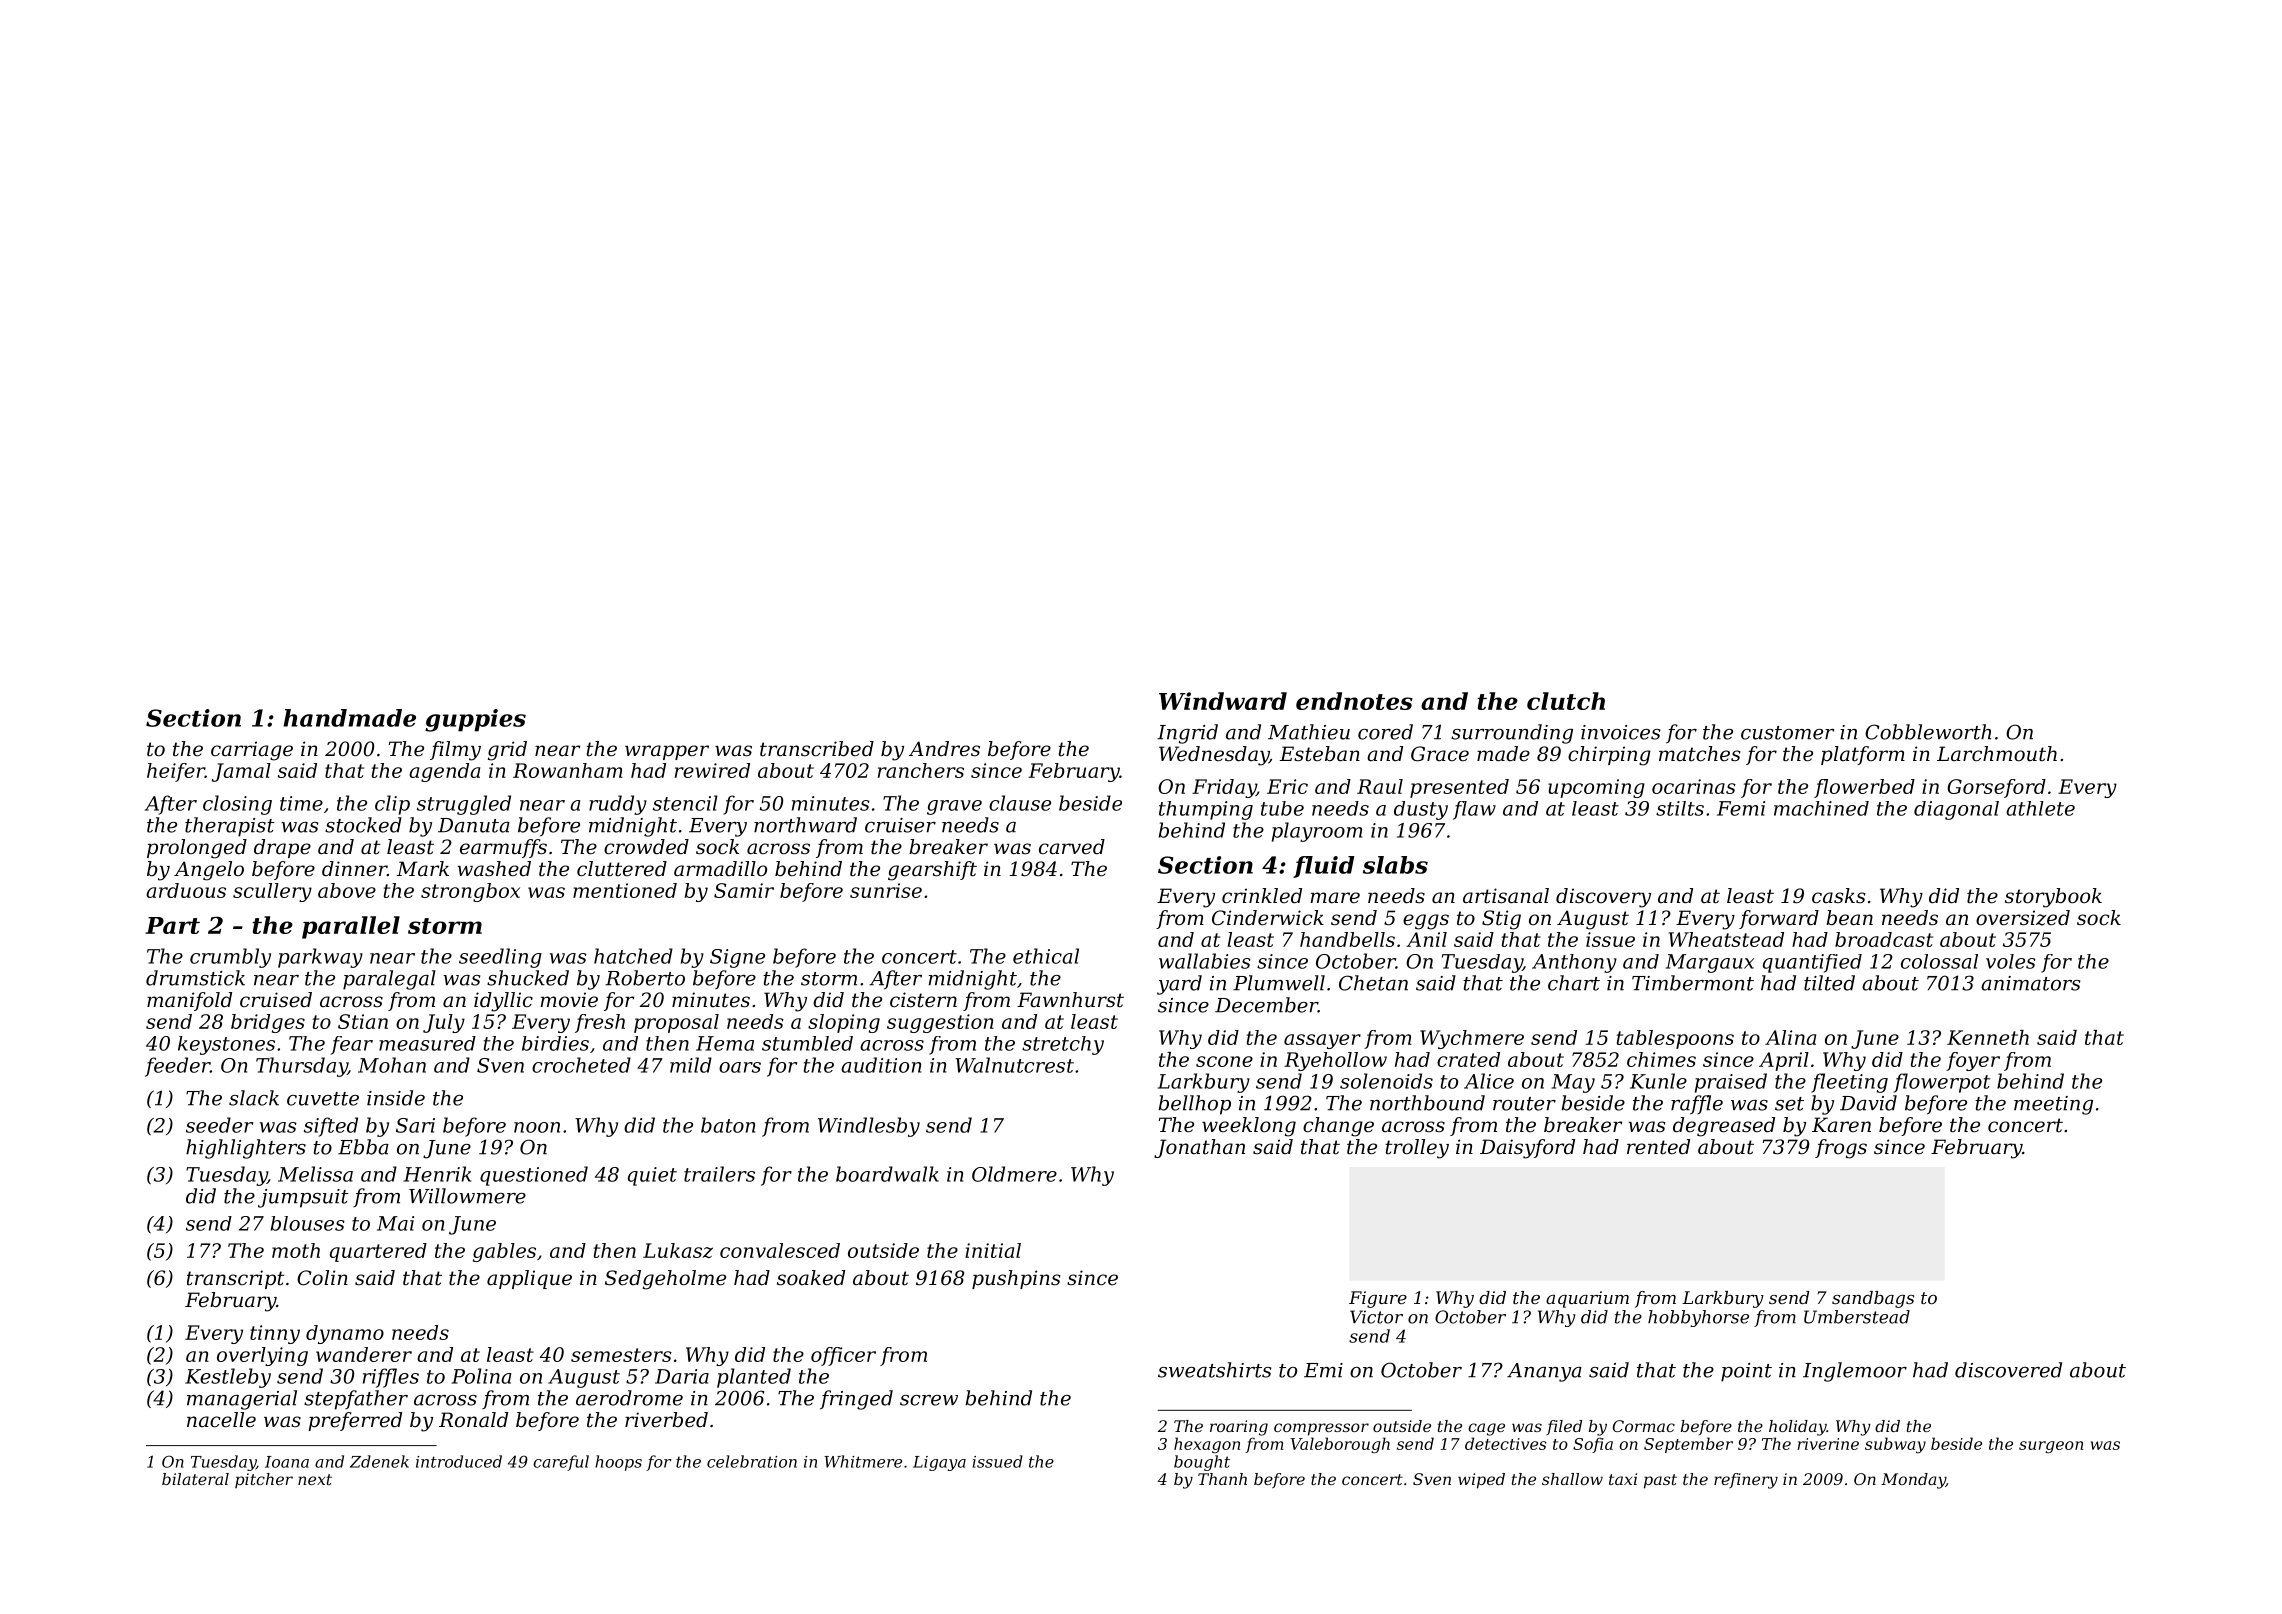 The height and width of the page is (1614, 2282). Describe the element at coordinates (929, 1400) in the page. I see `screw` at that location.
